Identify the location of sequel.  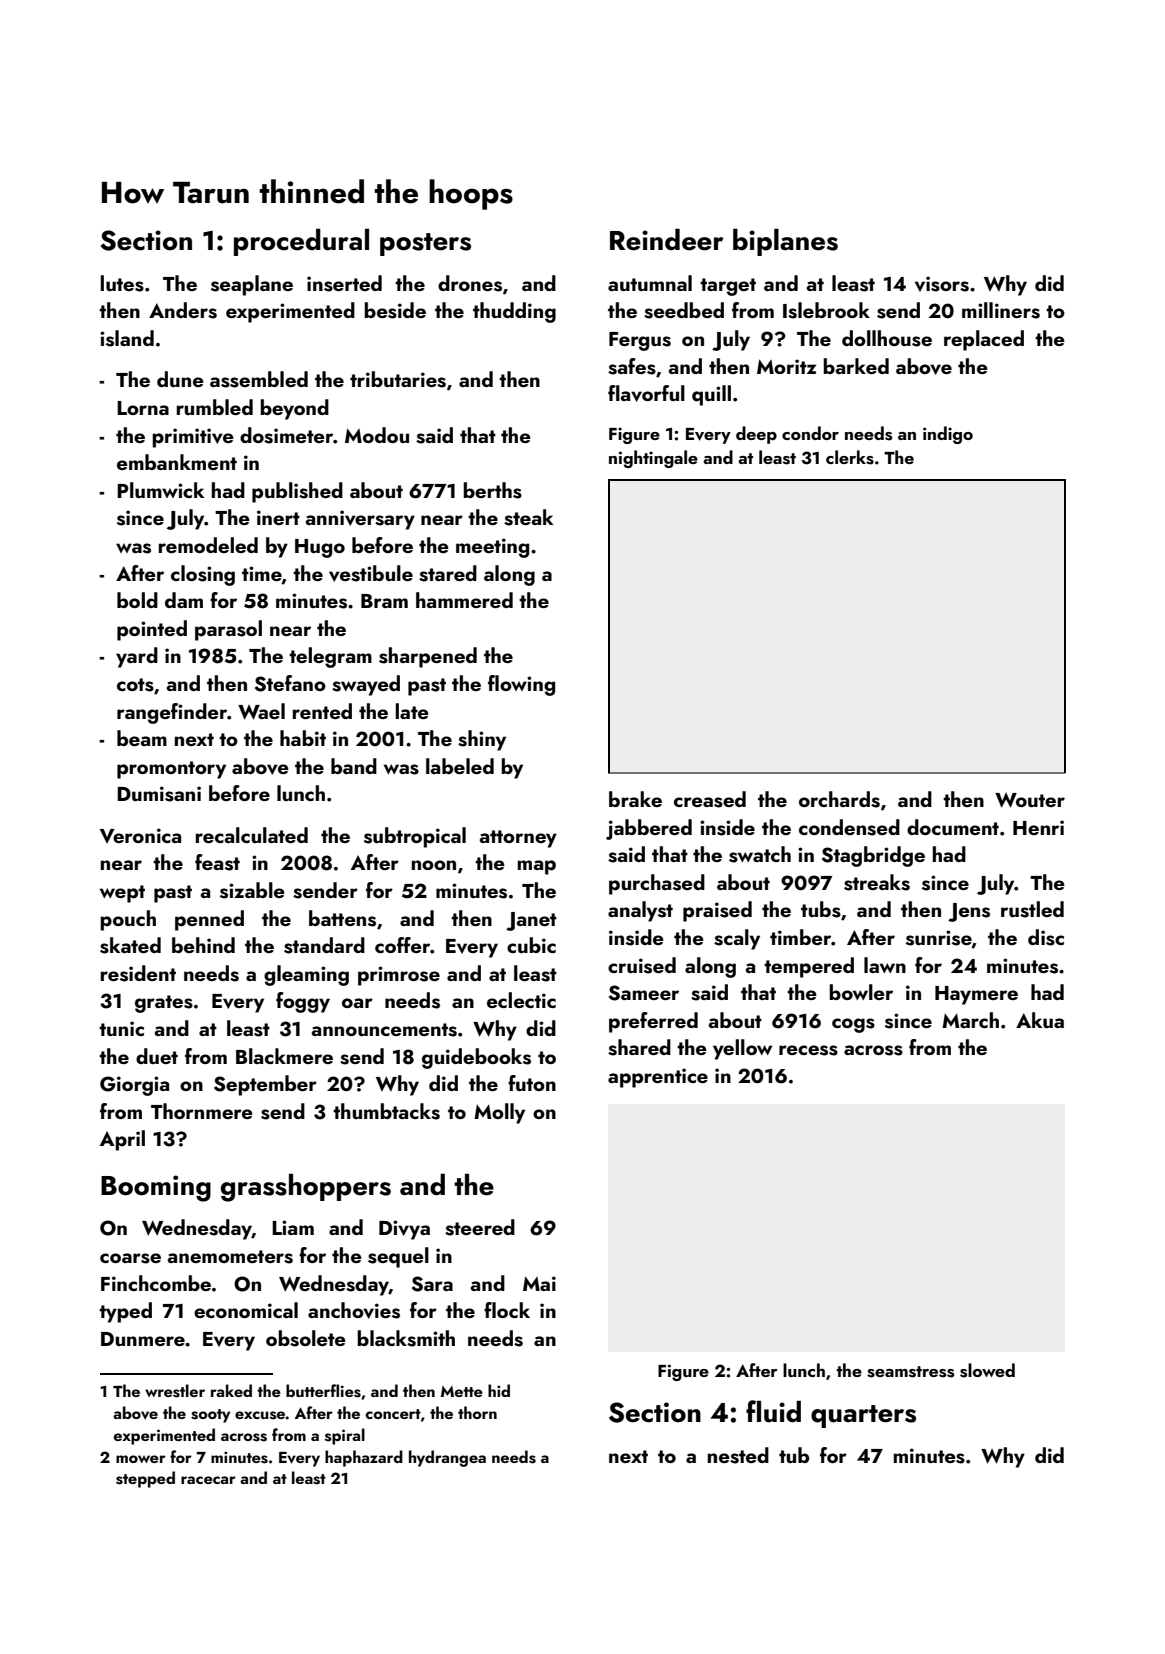
(398, 1257).
